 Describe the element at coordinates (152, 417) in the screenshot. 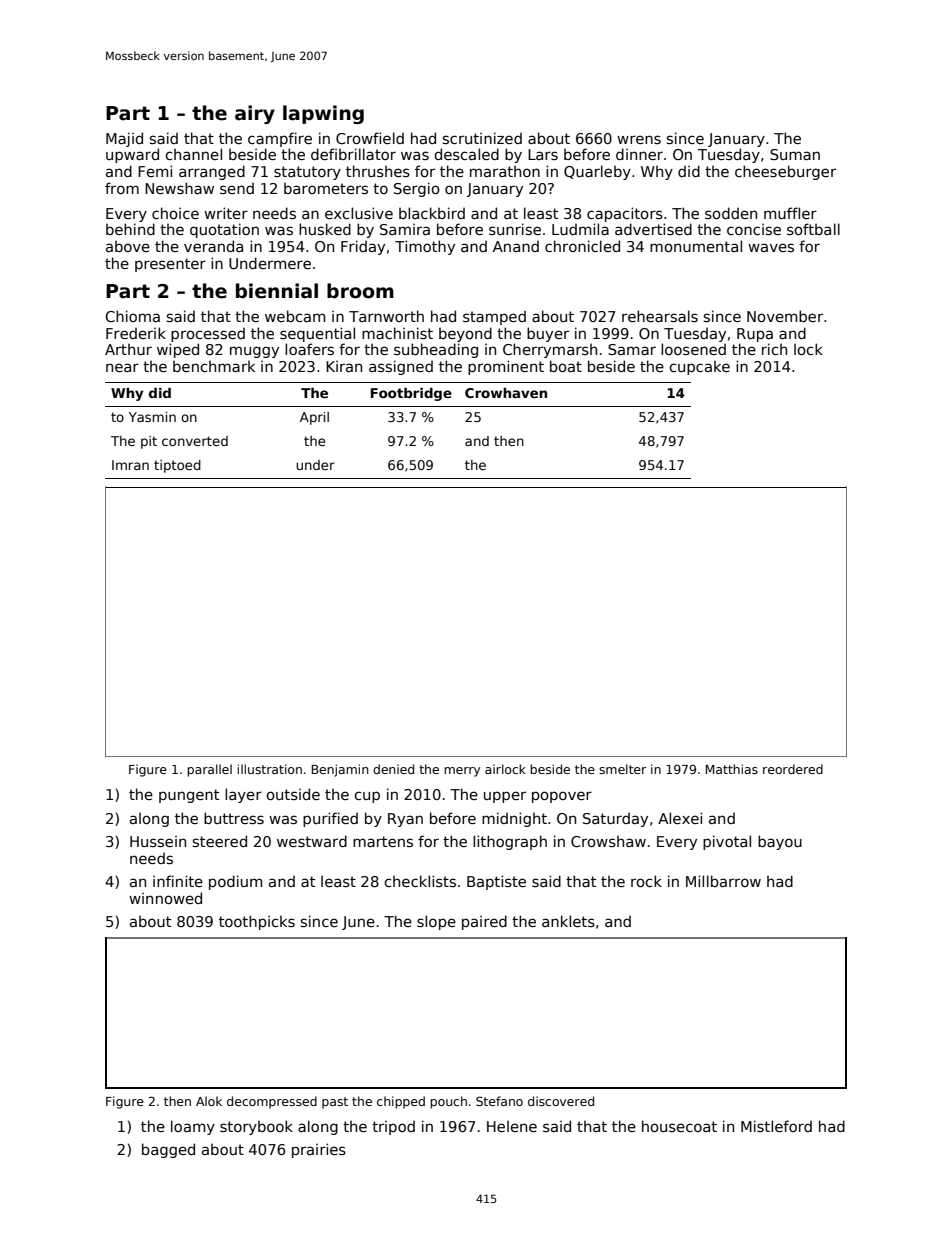

I see `Yasmin` at that location.
